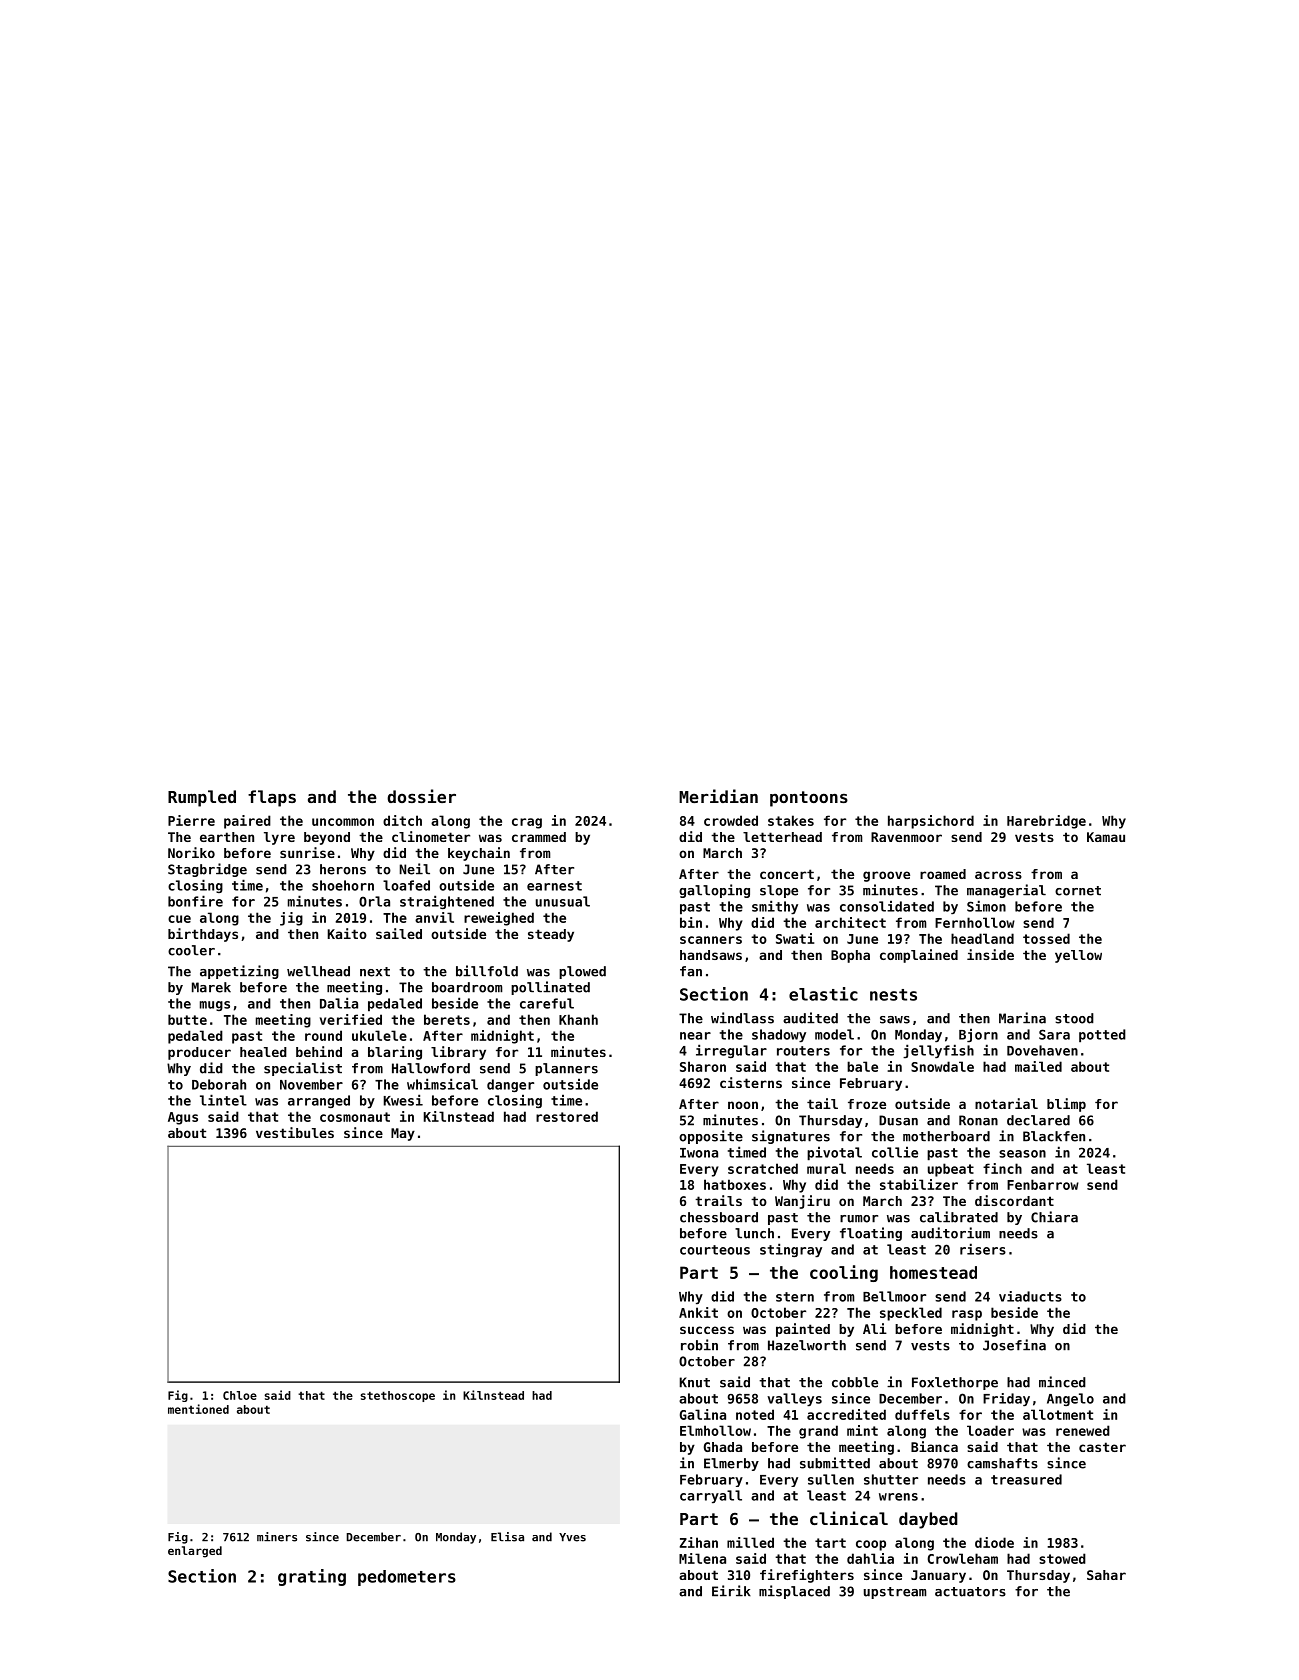 The image size is (1299, 1680). I want to click on plowed, so click(582, 972).
